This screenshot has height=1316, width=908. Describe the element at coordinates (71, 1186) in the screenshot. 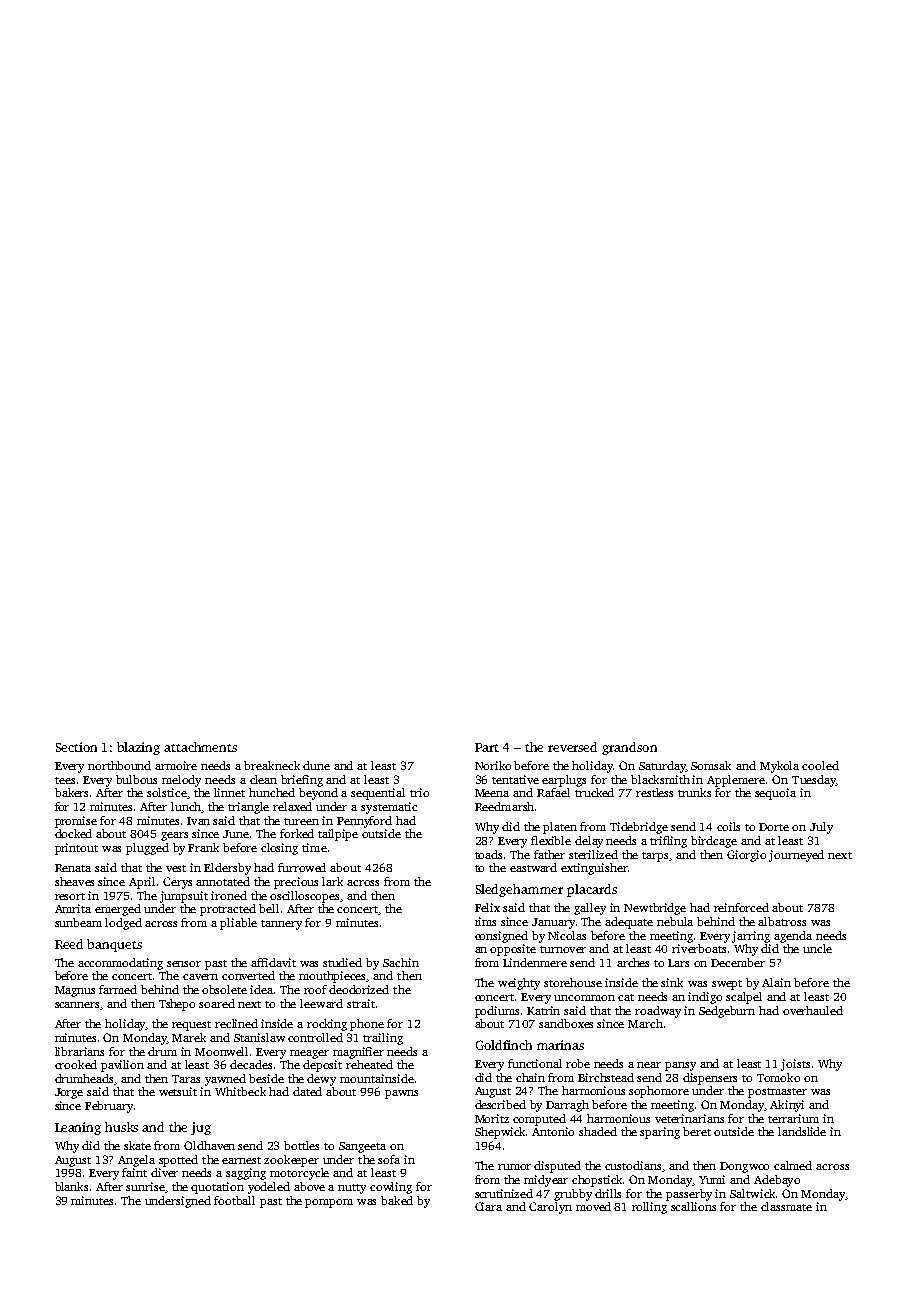

I see `blanks` at that location.
